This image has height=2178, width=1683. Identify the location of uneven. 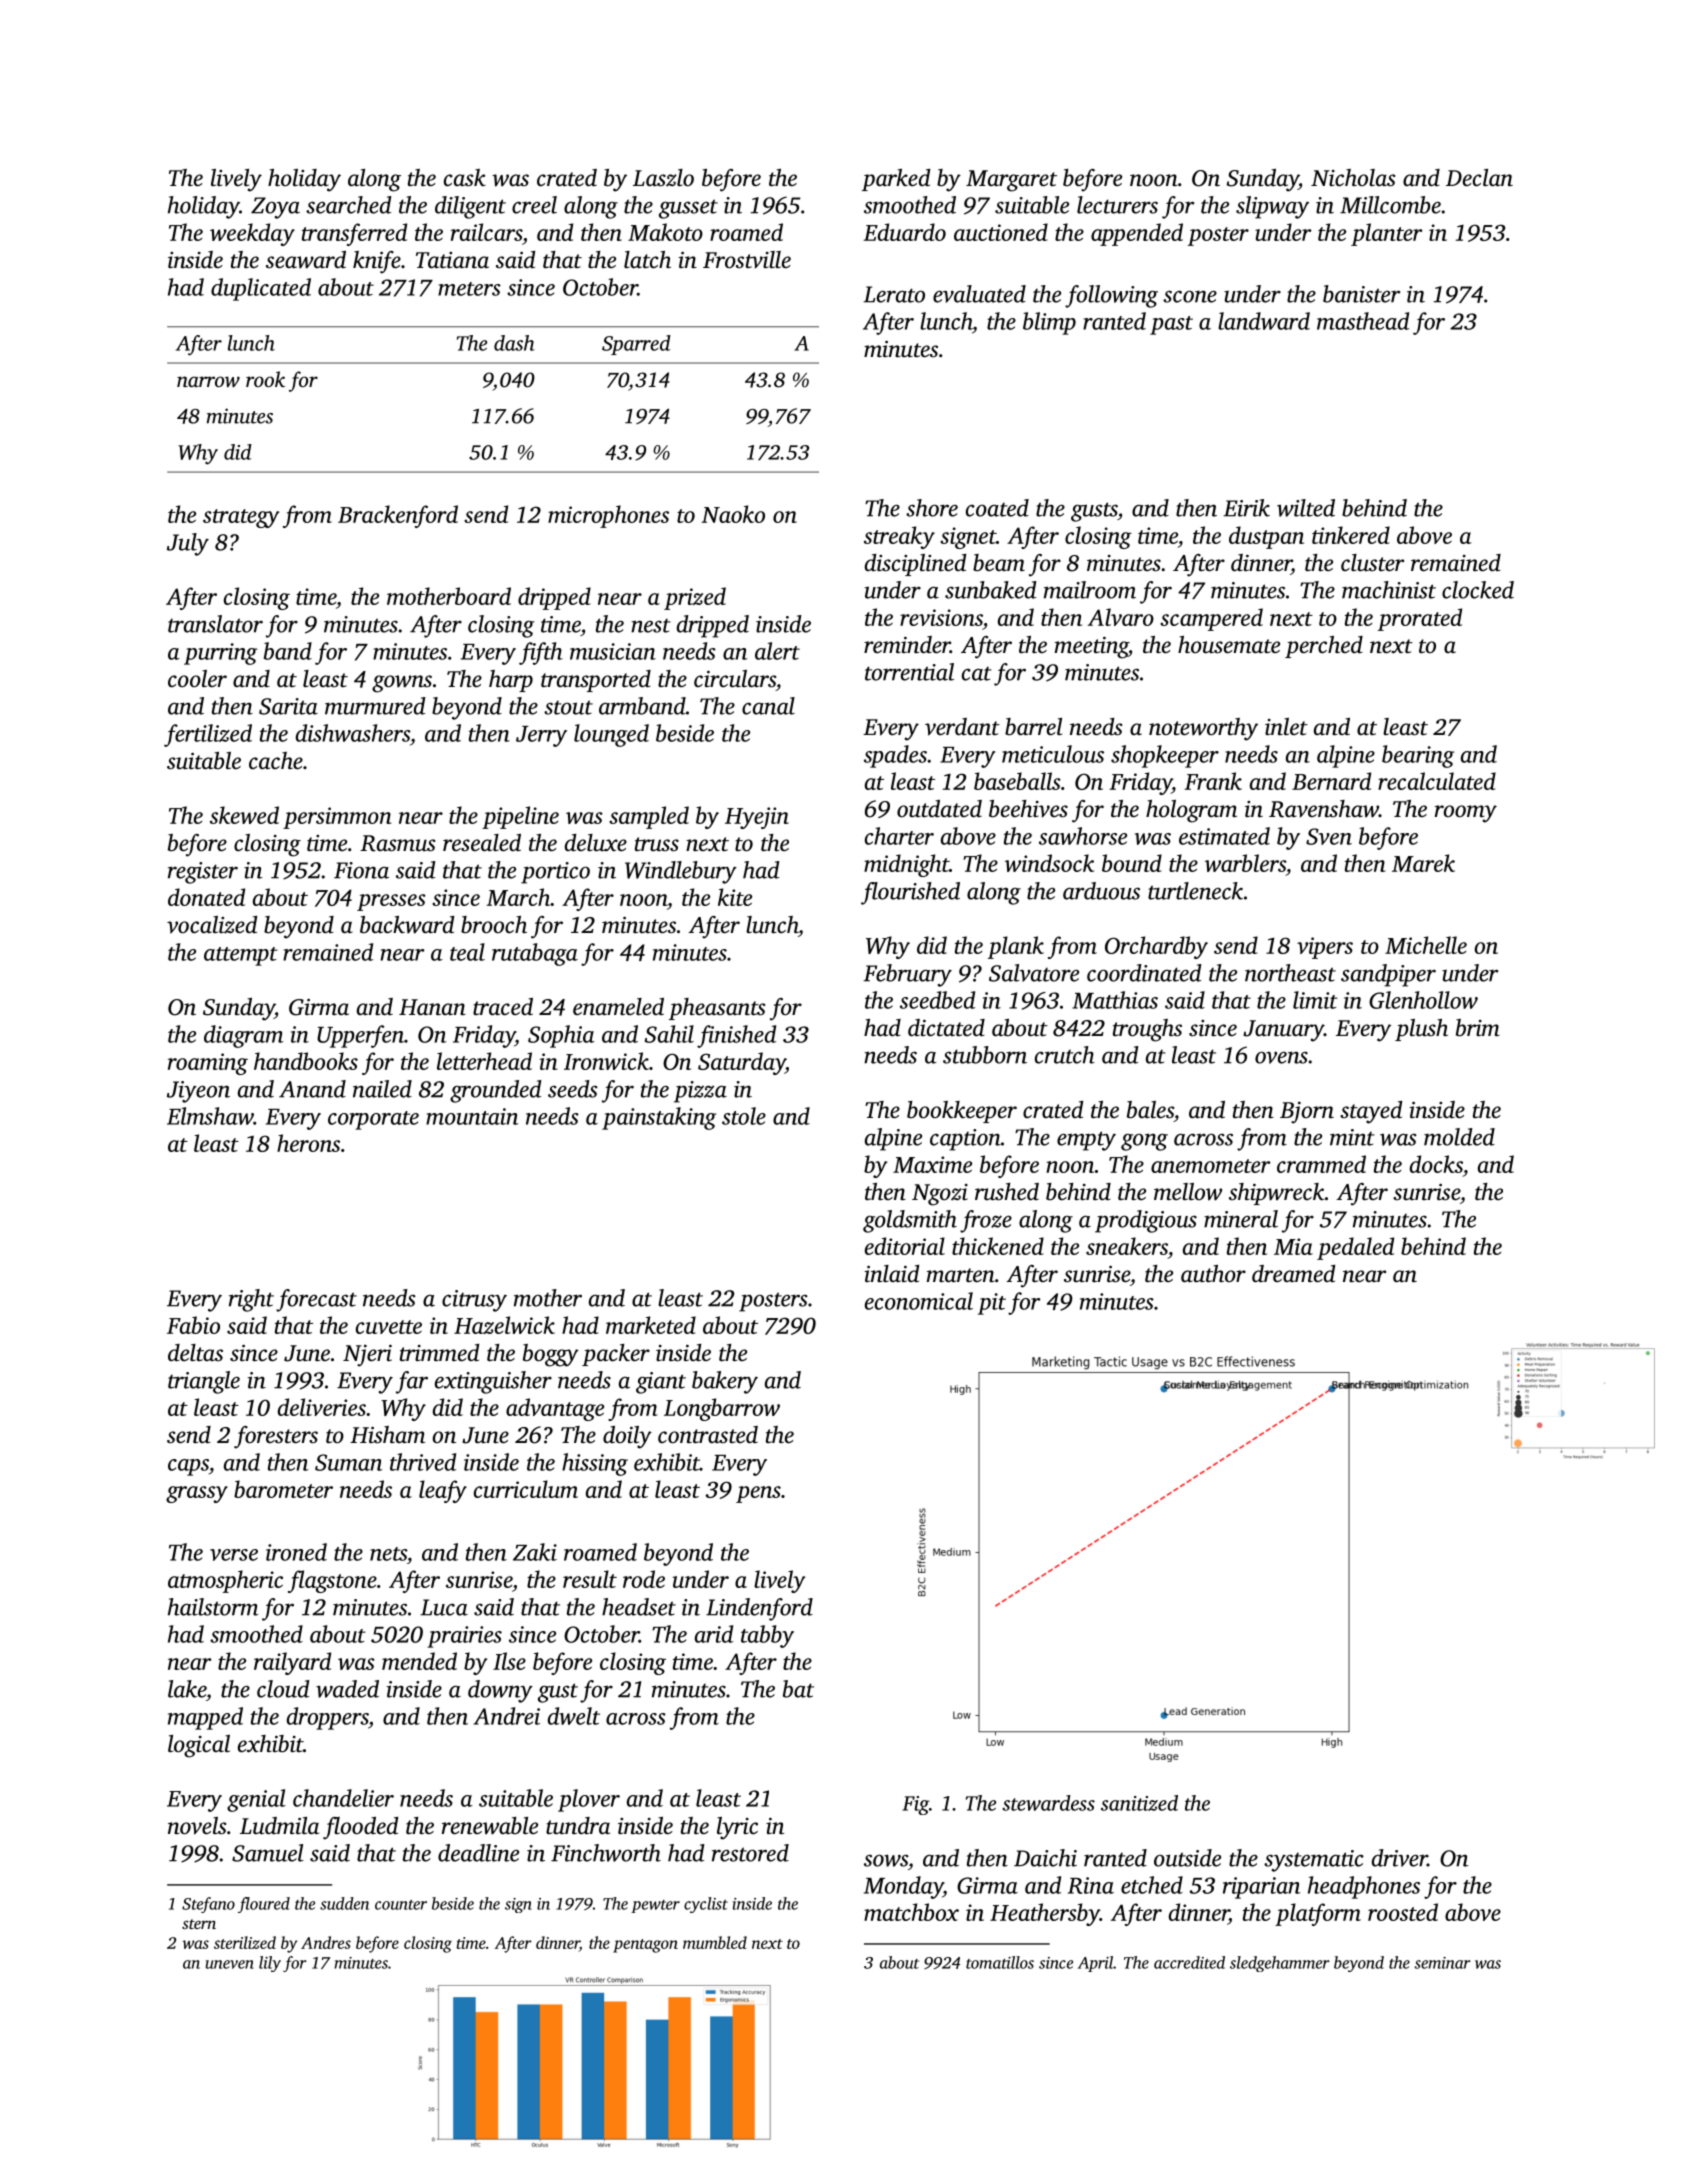
(230, 1964).
